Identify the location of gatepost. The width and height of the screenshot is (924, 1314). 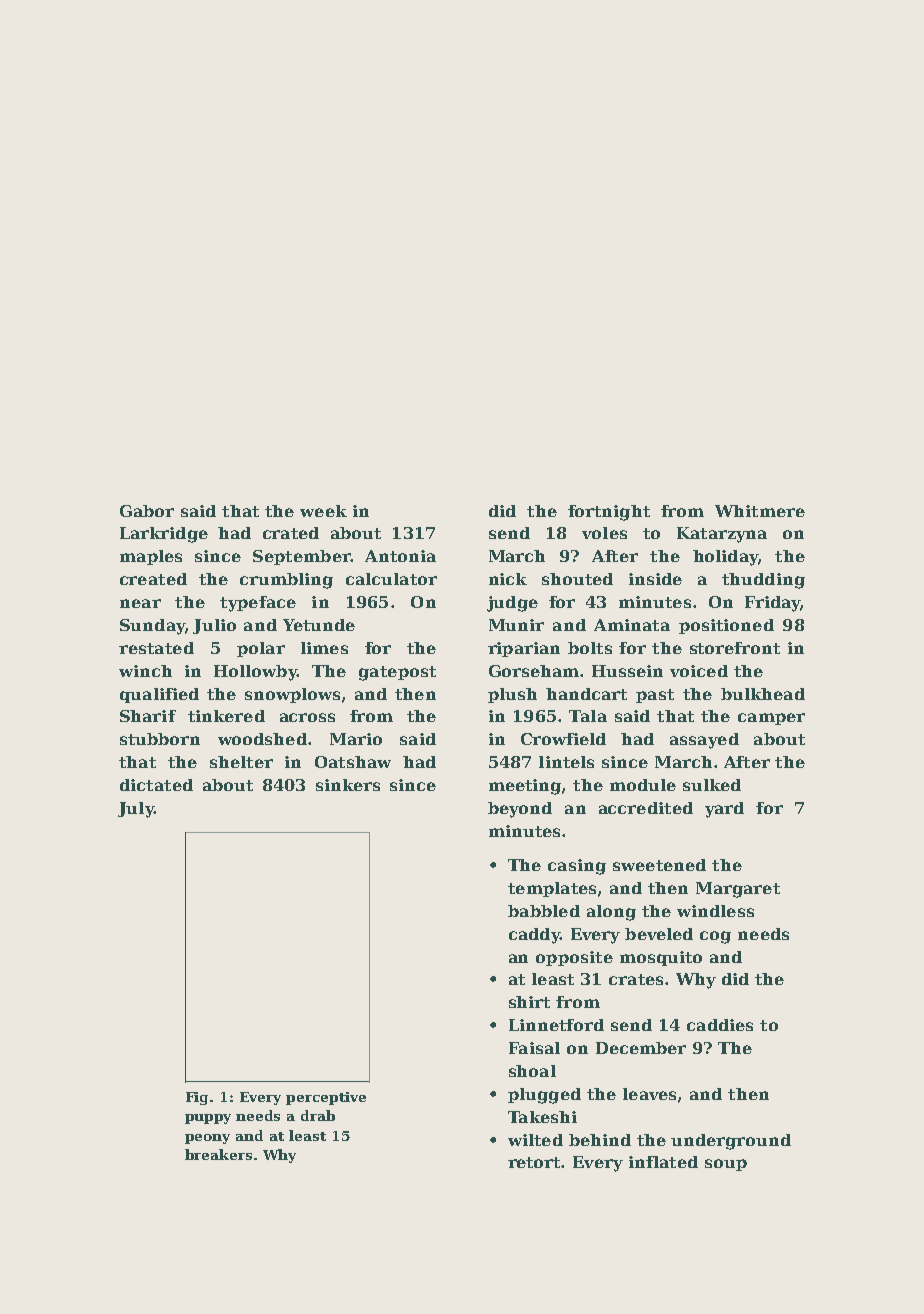
(397, 673).
